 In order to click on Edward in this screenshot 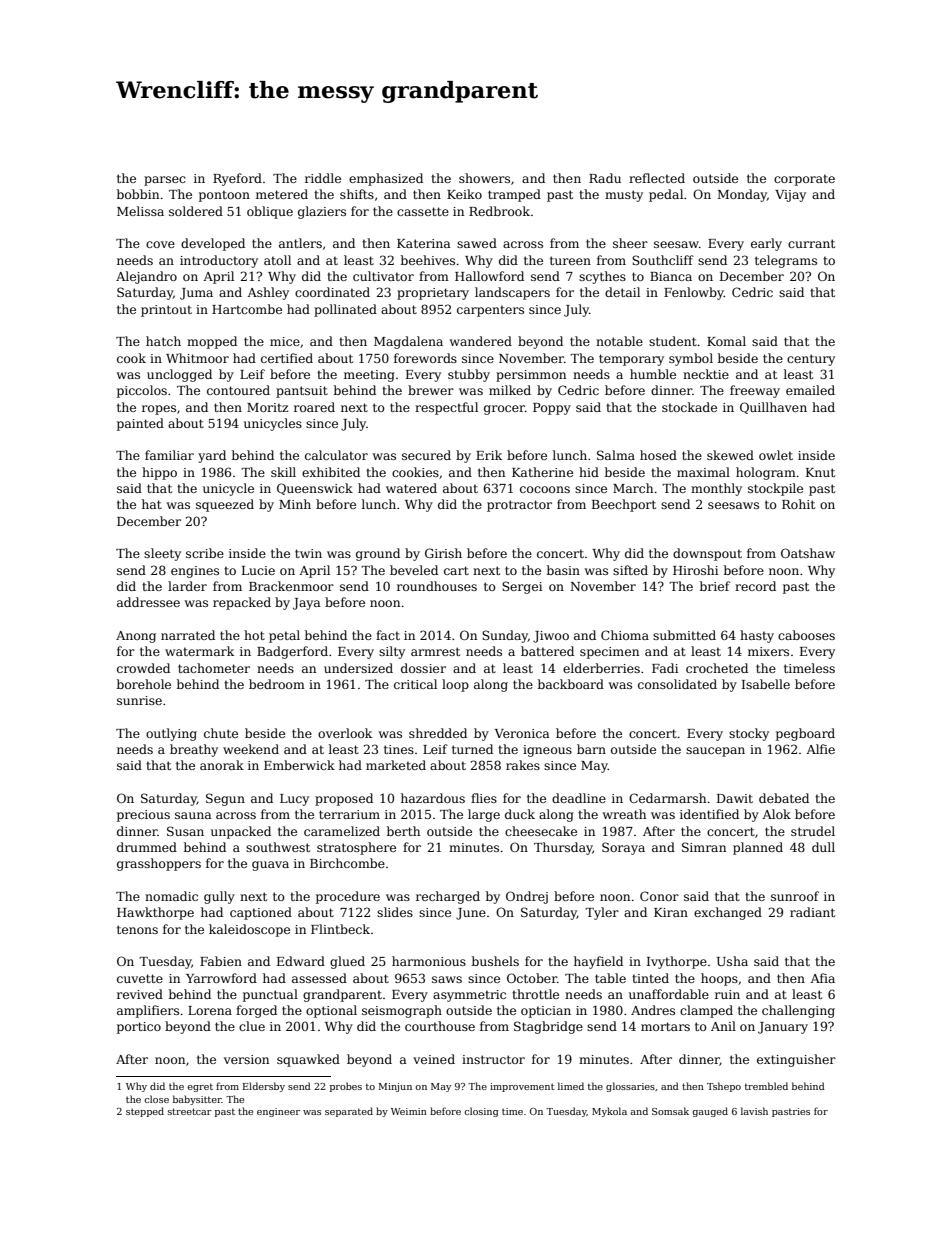, I will do `click(301, 961)`.
